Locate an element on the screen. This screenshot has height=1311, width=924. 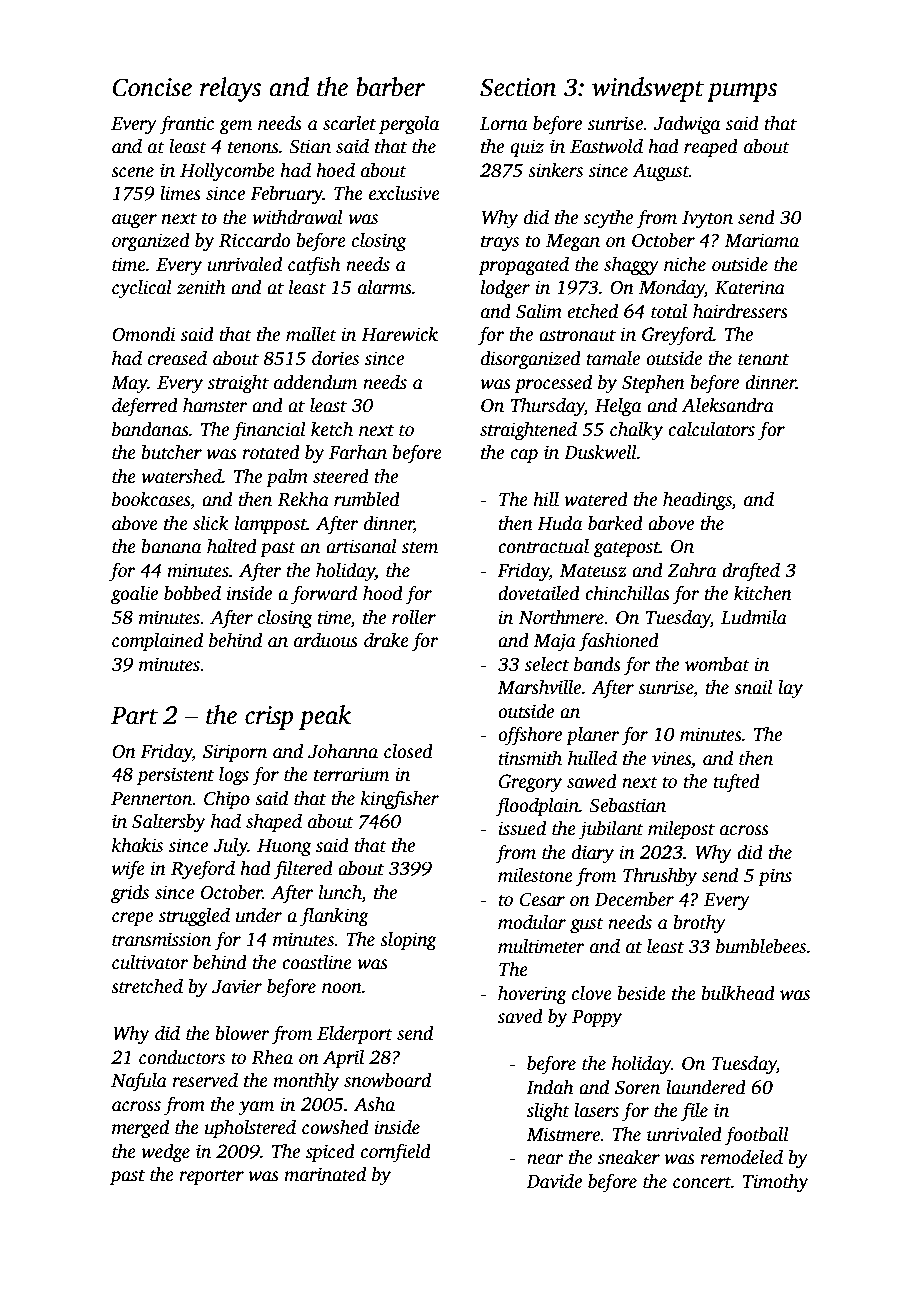
Huong is located at coordinates (284, 848).
